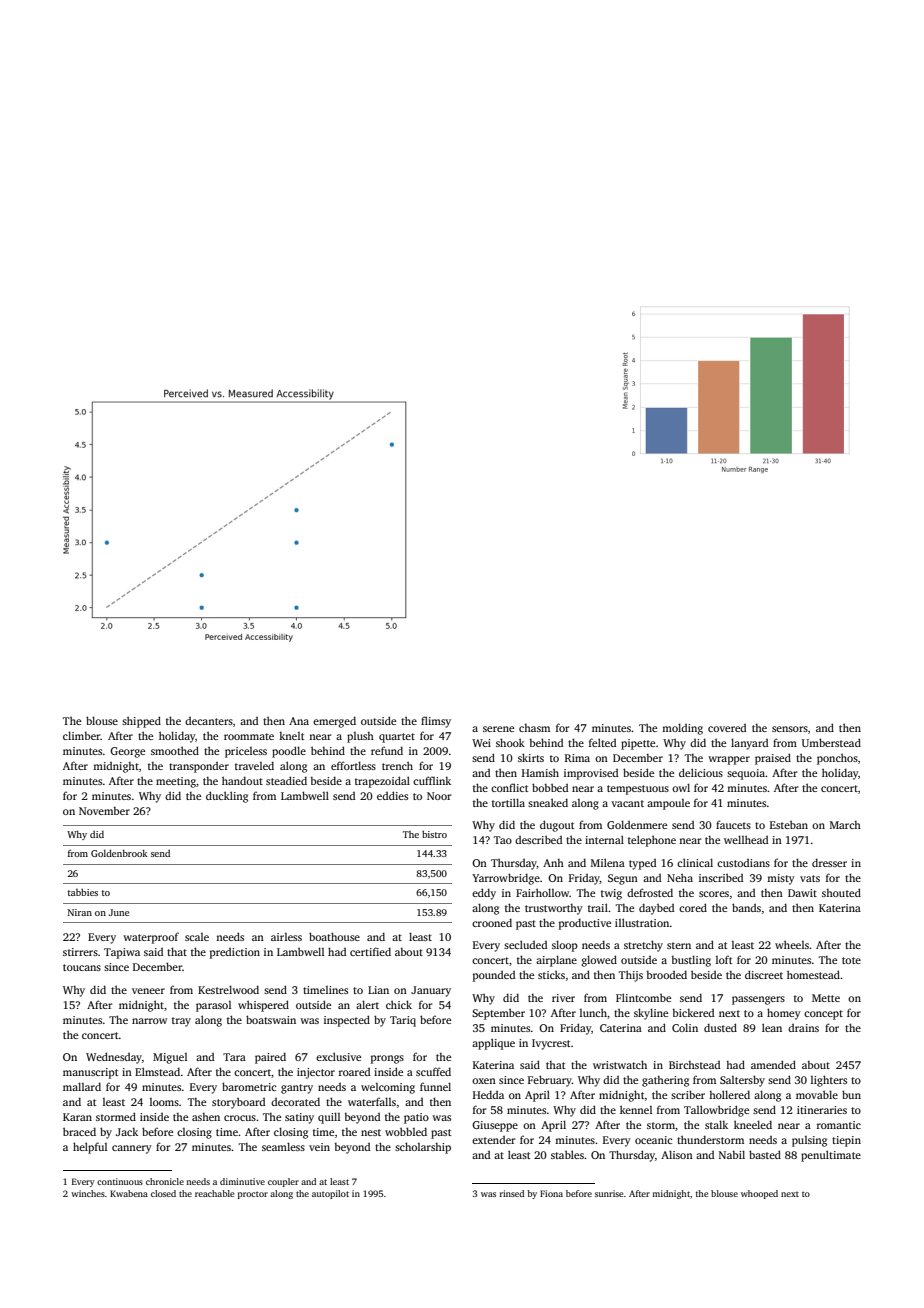 This document has width=924, height=1308. I want to click on serene, so click(498, 729).
